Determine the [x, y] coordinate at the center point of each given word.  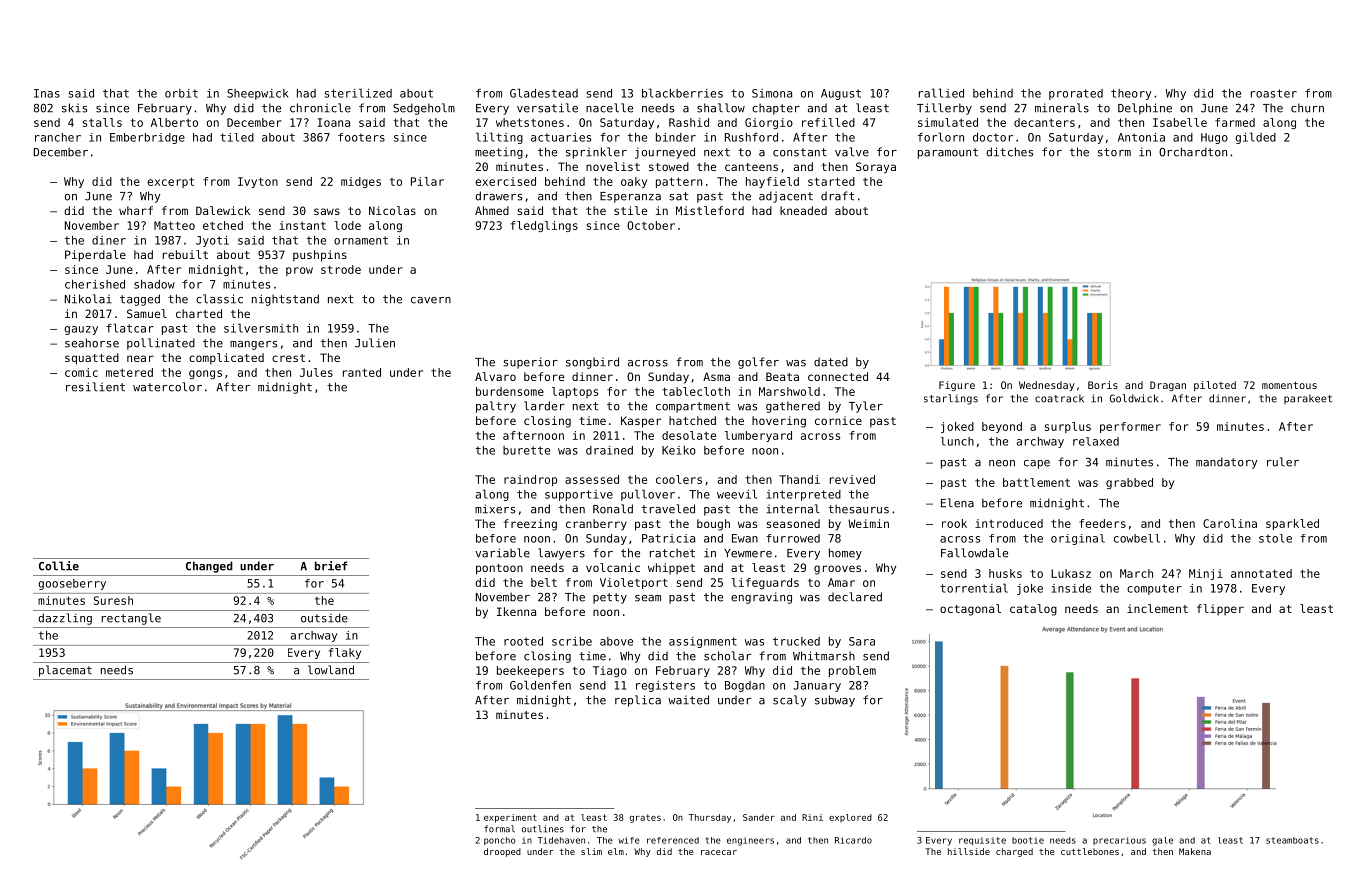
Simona [772, 93]
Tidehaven [561, 840]
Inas [47, 93]
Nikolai [88, 299]
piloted [1215, 386]
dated [831, 362]
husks [1005, 573]
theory [1131, 94]
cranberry [596, 525]
